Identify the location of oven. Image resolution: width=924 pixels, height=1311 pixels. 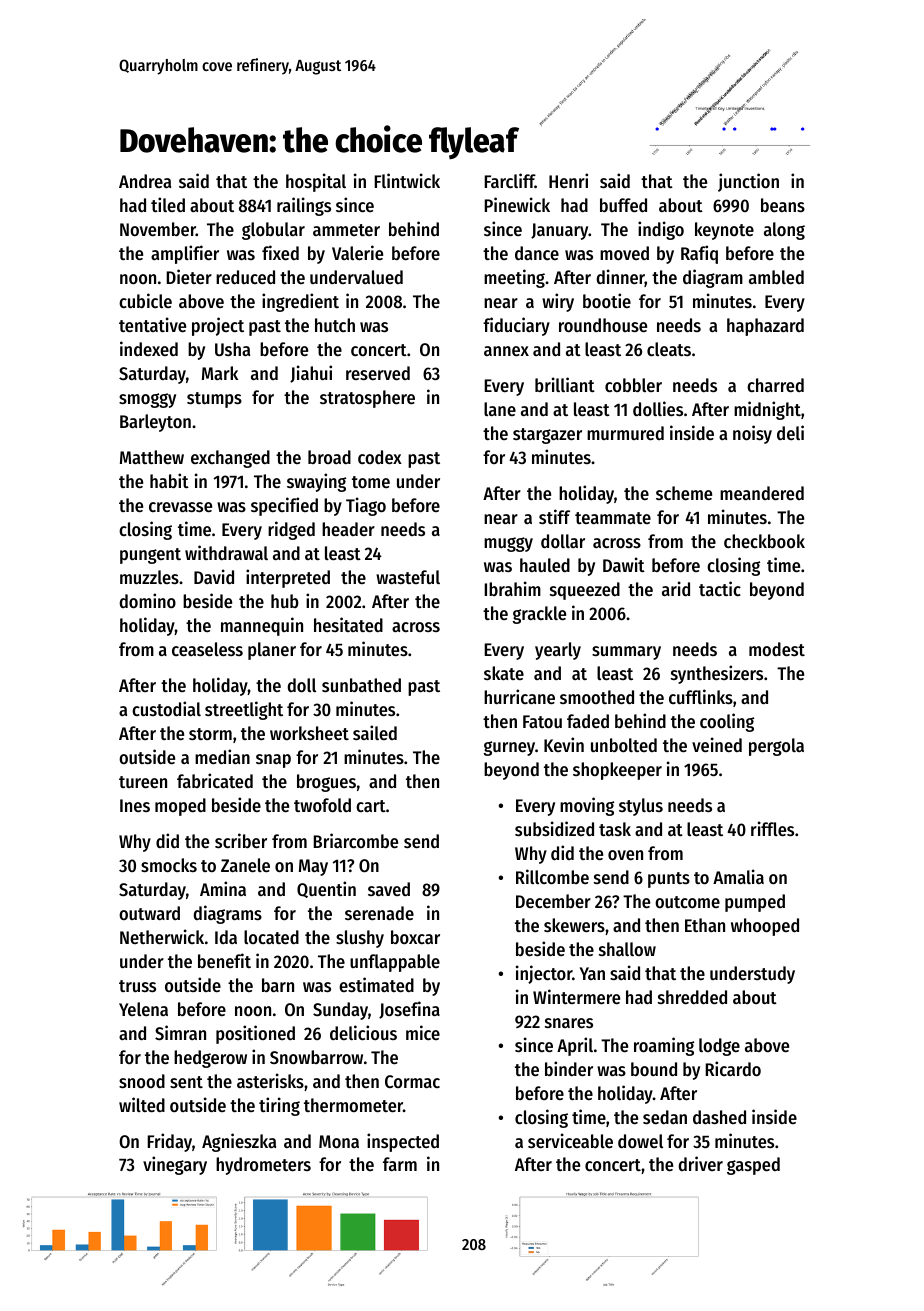
(625, 855).
